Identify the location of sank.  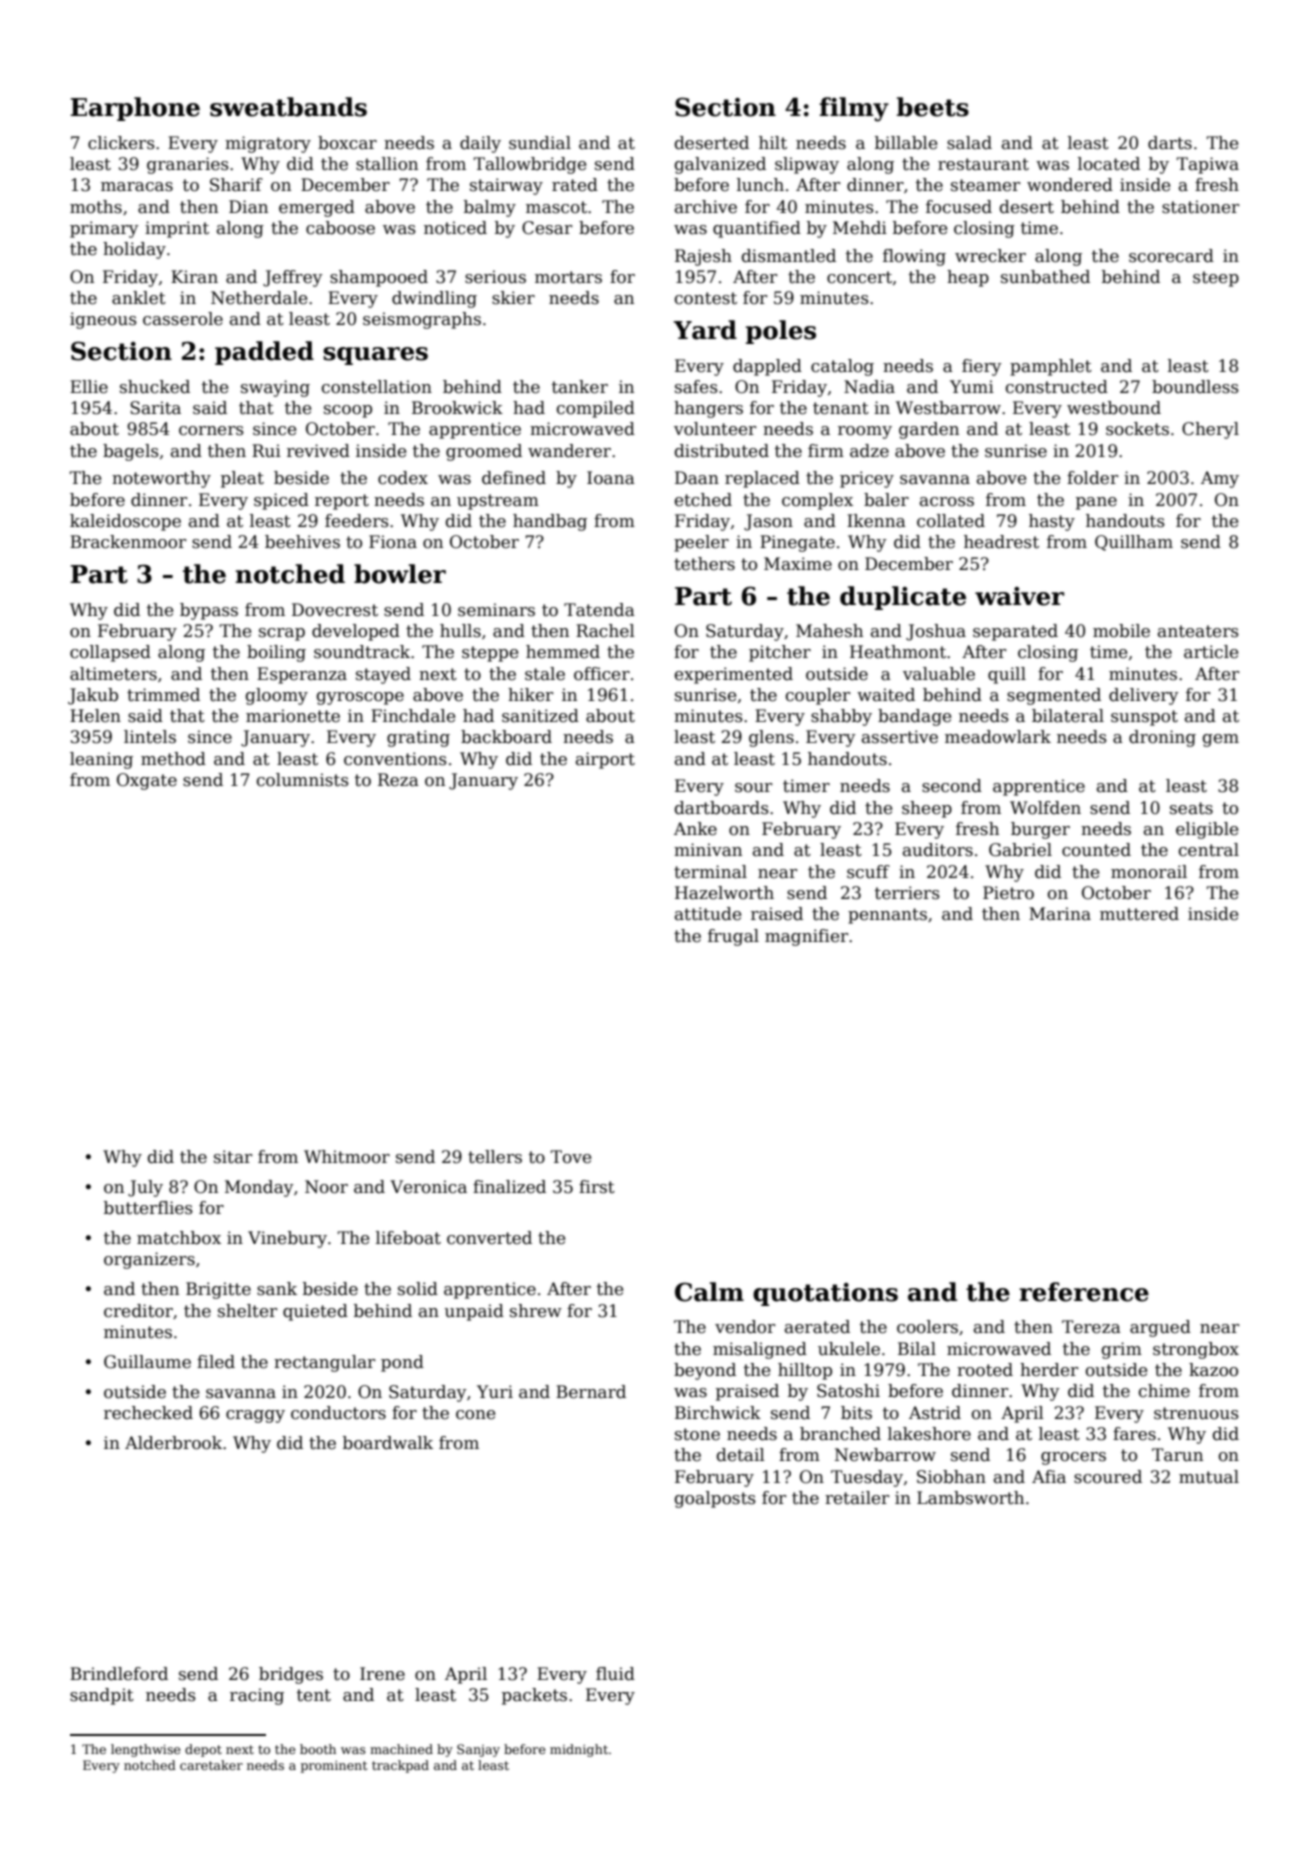
(277, 1289).
